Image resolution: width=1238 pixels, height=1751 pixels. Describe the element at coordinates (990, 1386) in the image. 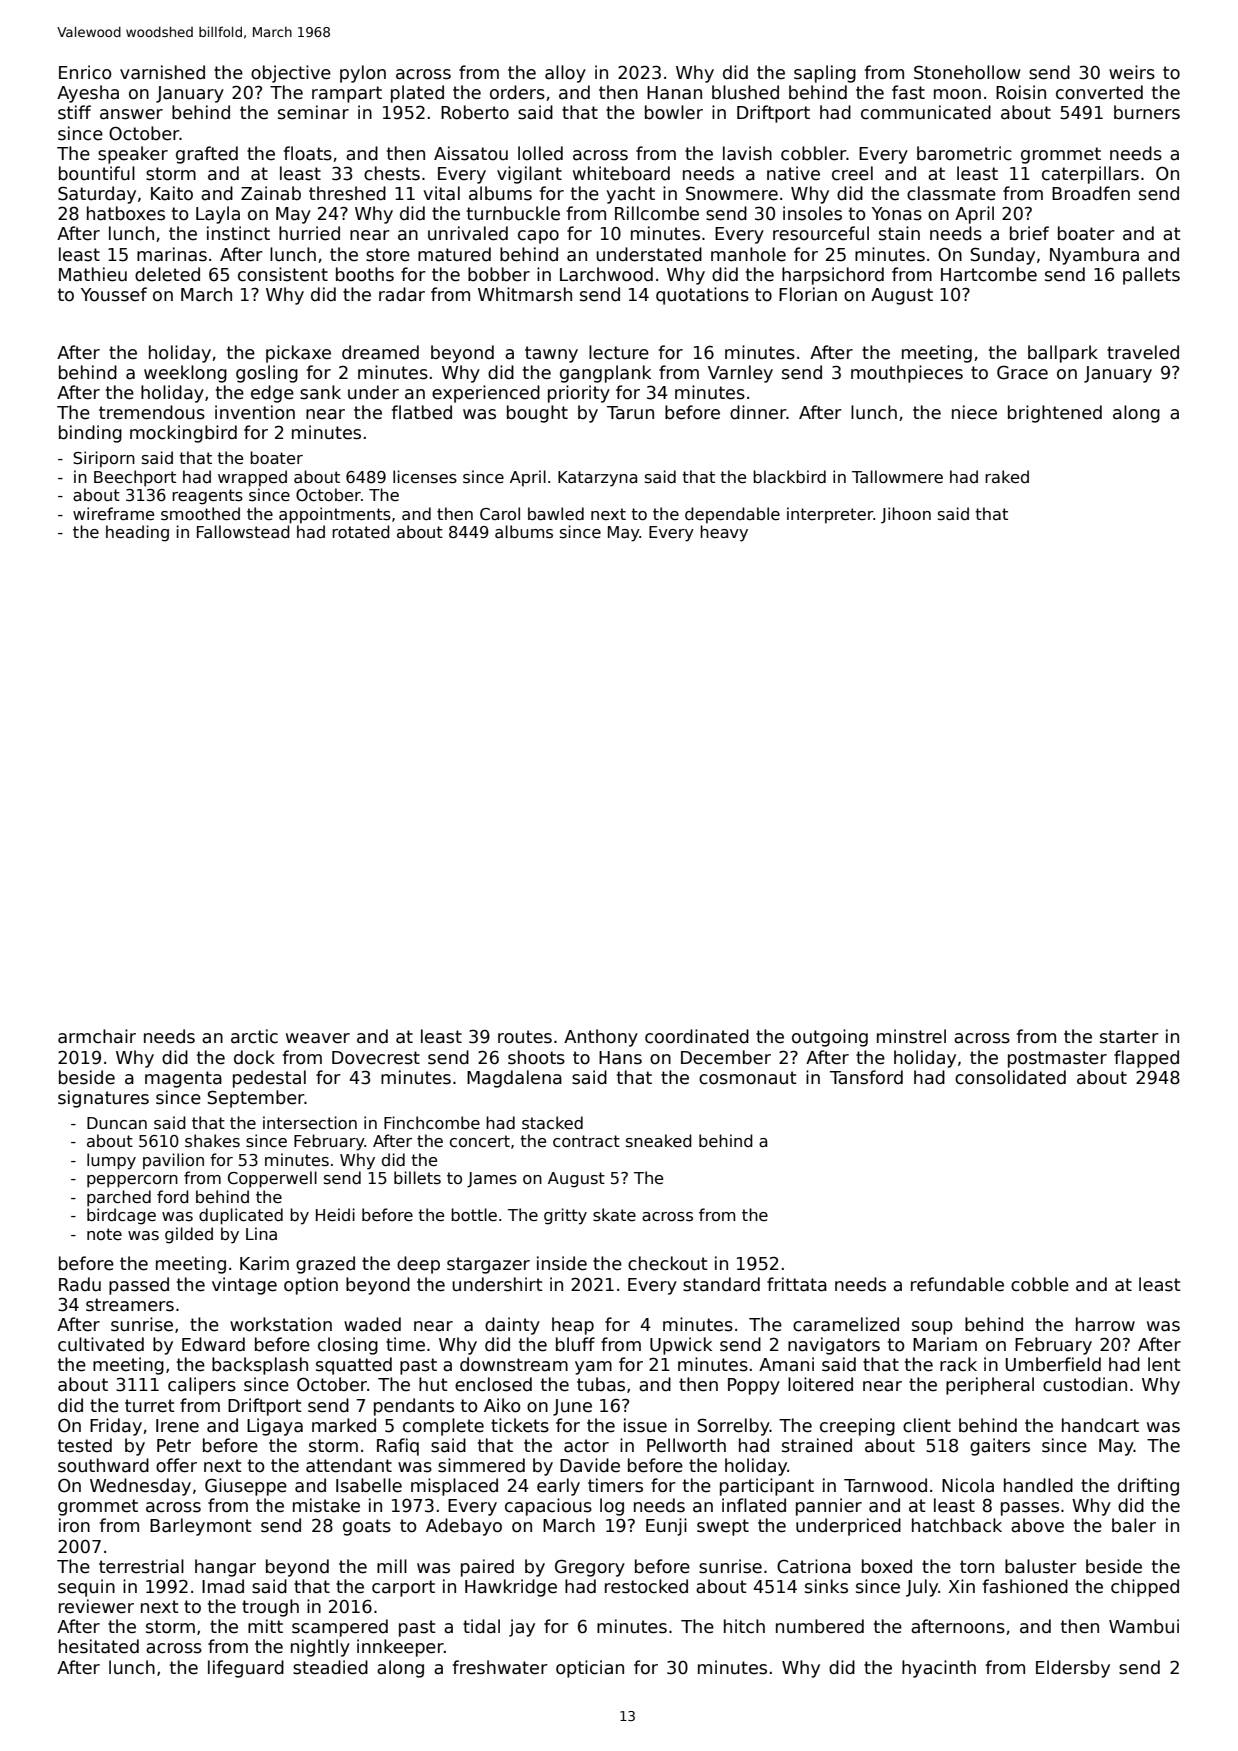

I see `peripheral` at that location.
